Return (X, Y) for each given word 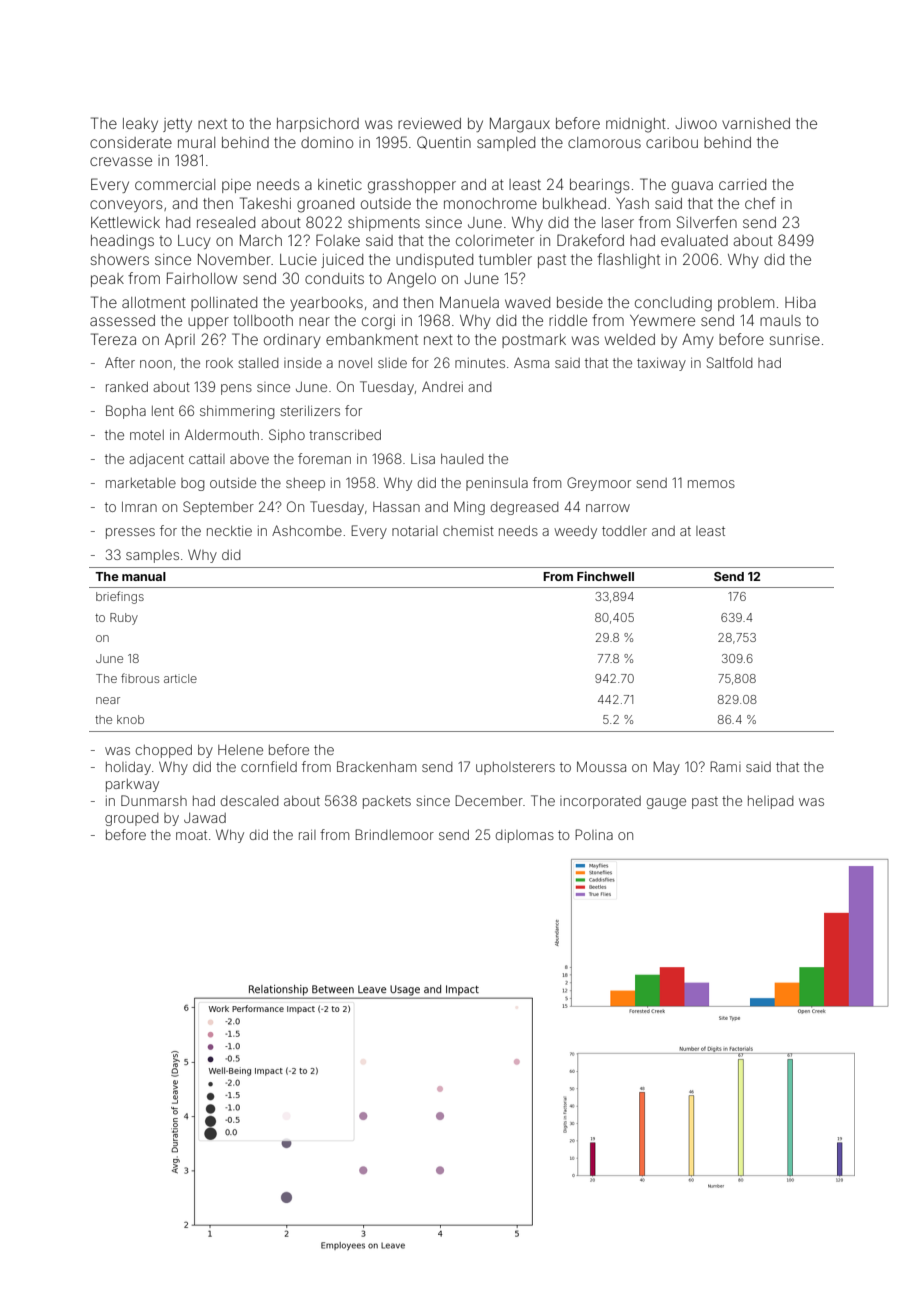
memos (711, 484)
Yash (632, 203)
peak (107, 280)
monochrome (490, 203)
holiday (128, 768)
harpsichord (318, 125)
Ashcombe (307, 530)
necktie (229, 531)
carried (742, 184)
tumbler (505, 259)
